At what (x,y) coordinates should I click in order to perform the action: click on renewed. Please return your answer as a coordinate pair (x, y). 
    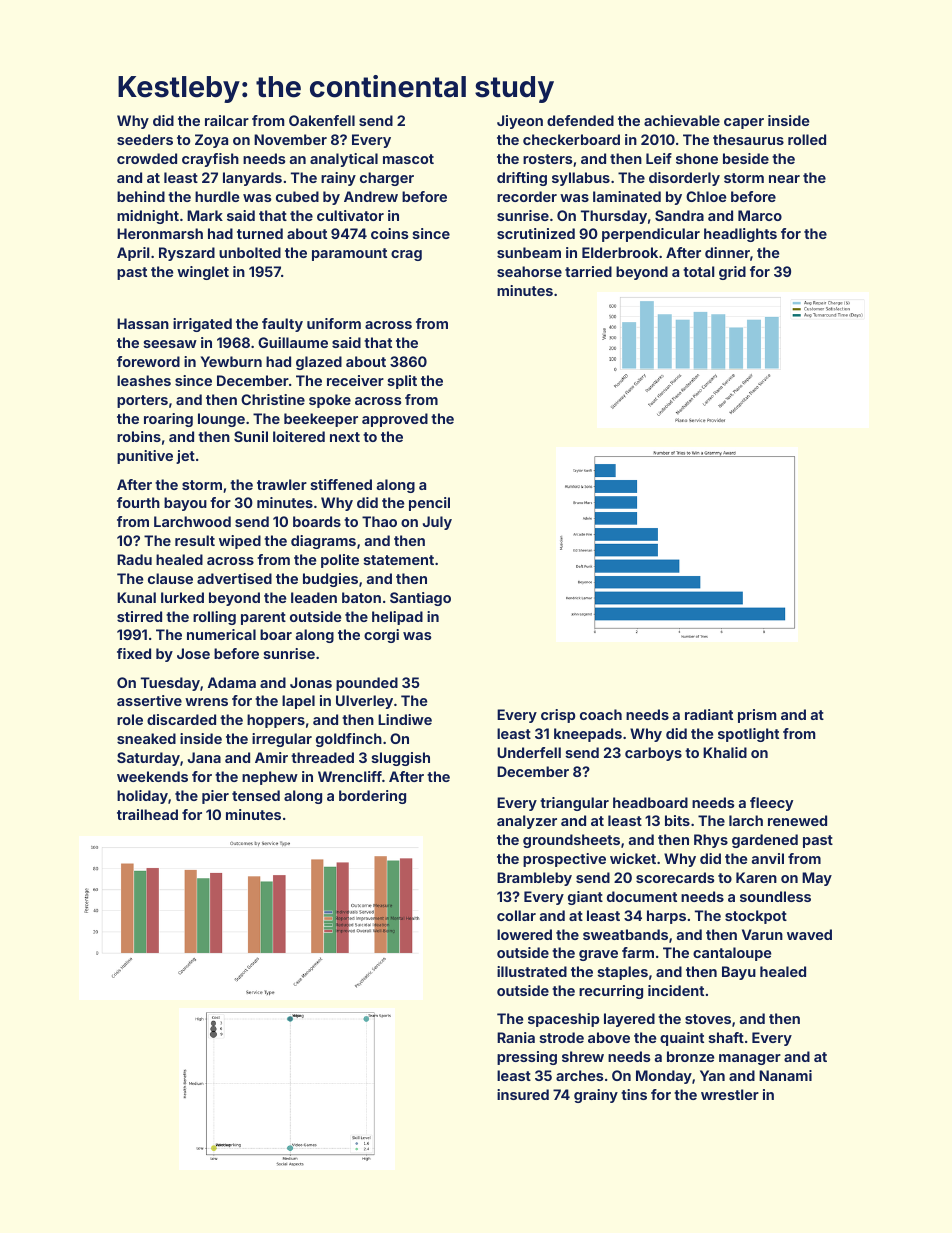
    Looking at the image, I should click on (797, 820).
